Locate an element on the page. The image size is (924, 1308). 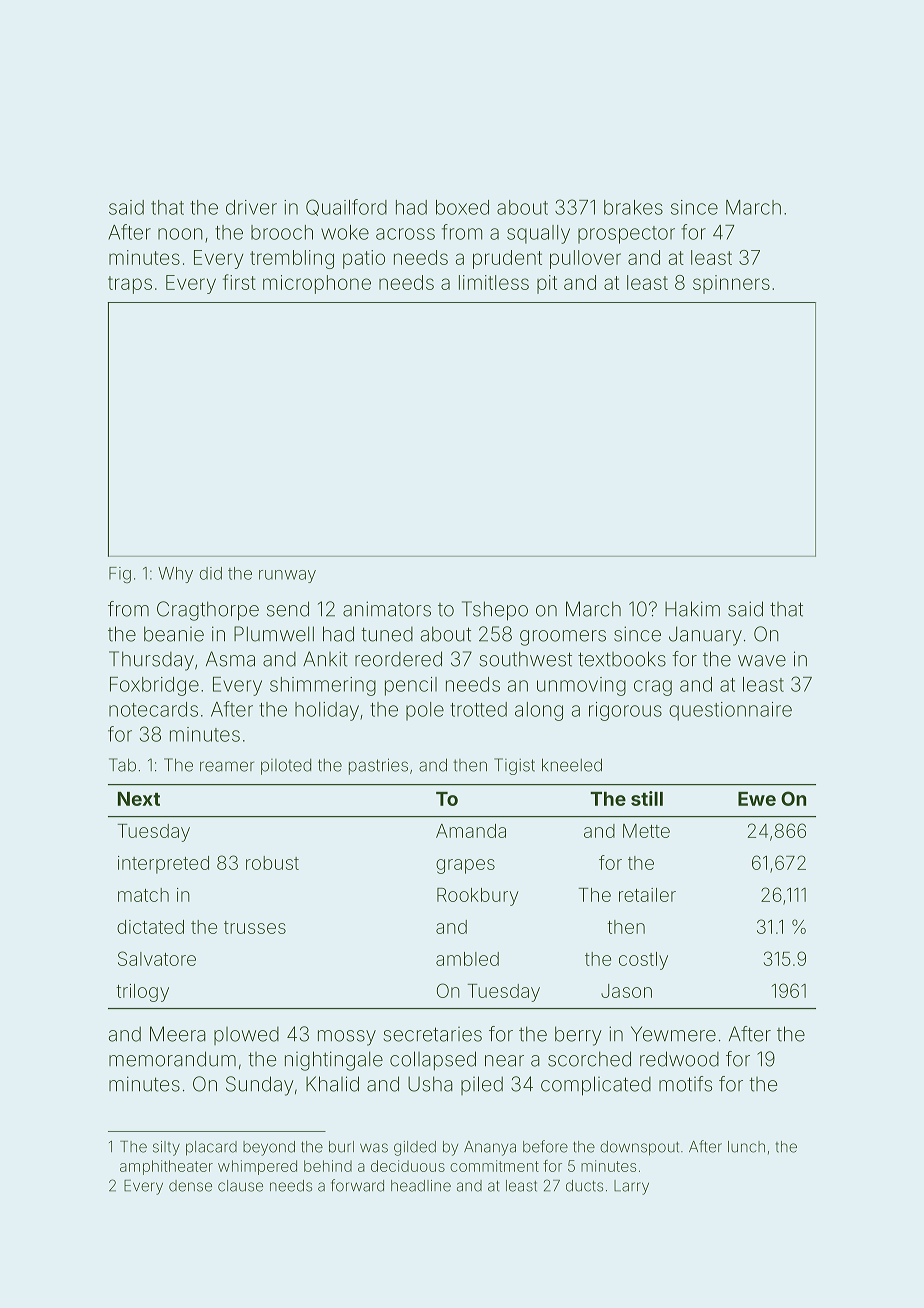
lunch is located at coordinates (746, 1147).
